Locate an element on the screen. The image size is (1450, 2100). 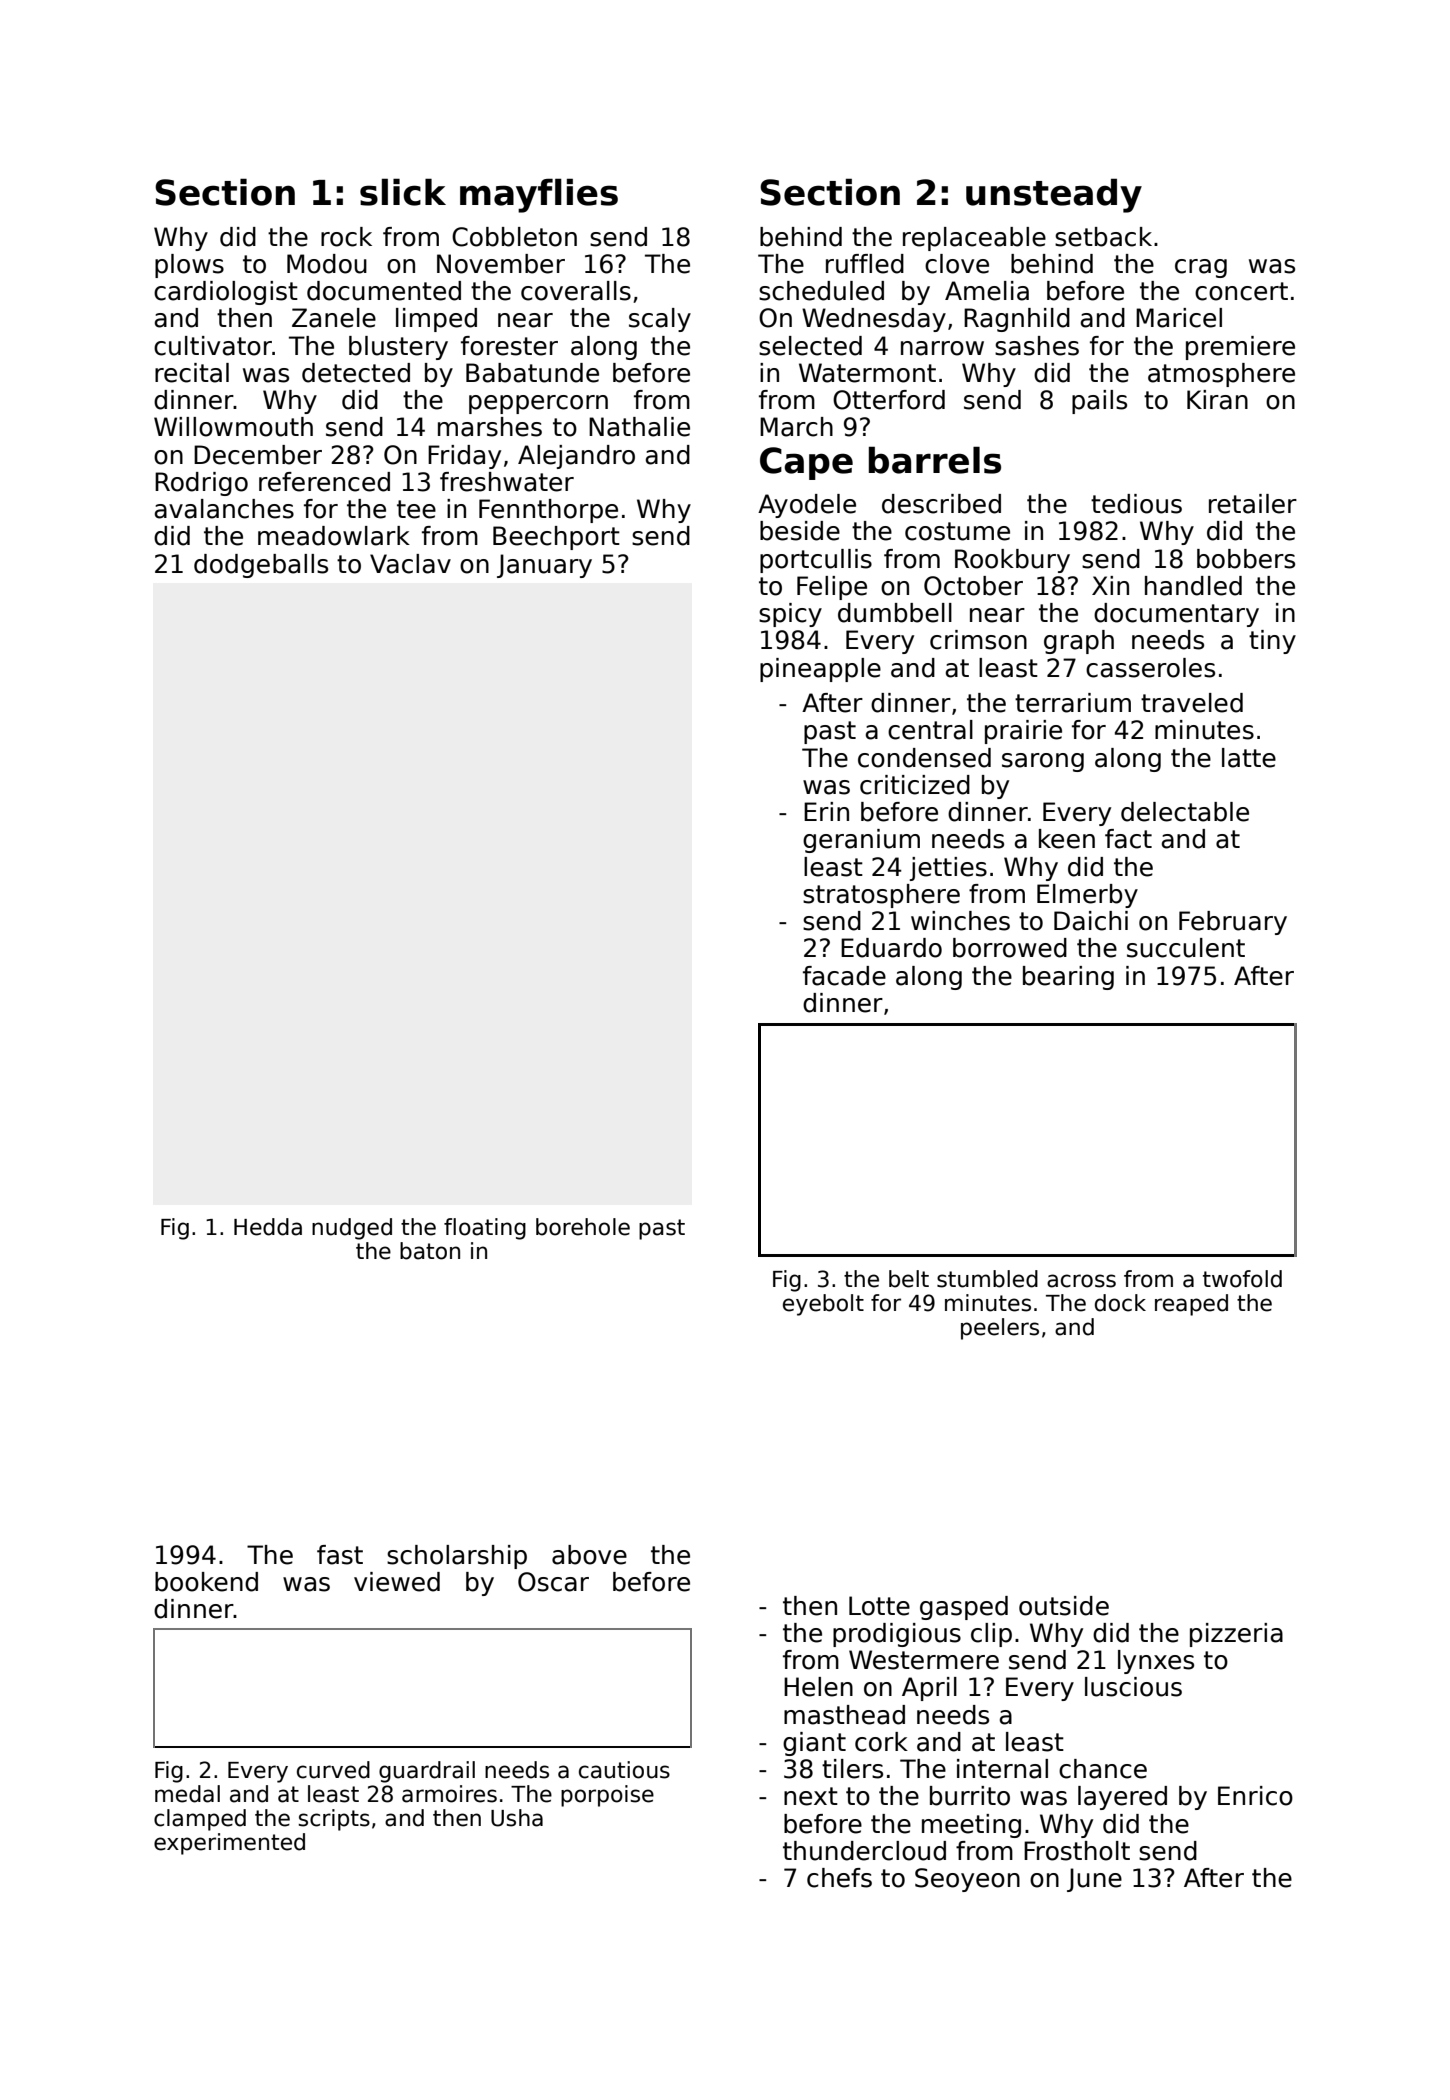
borehole is located at coordinates (583, 1227).
